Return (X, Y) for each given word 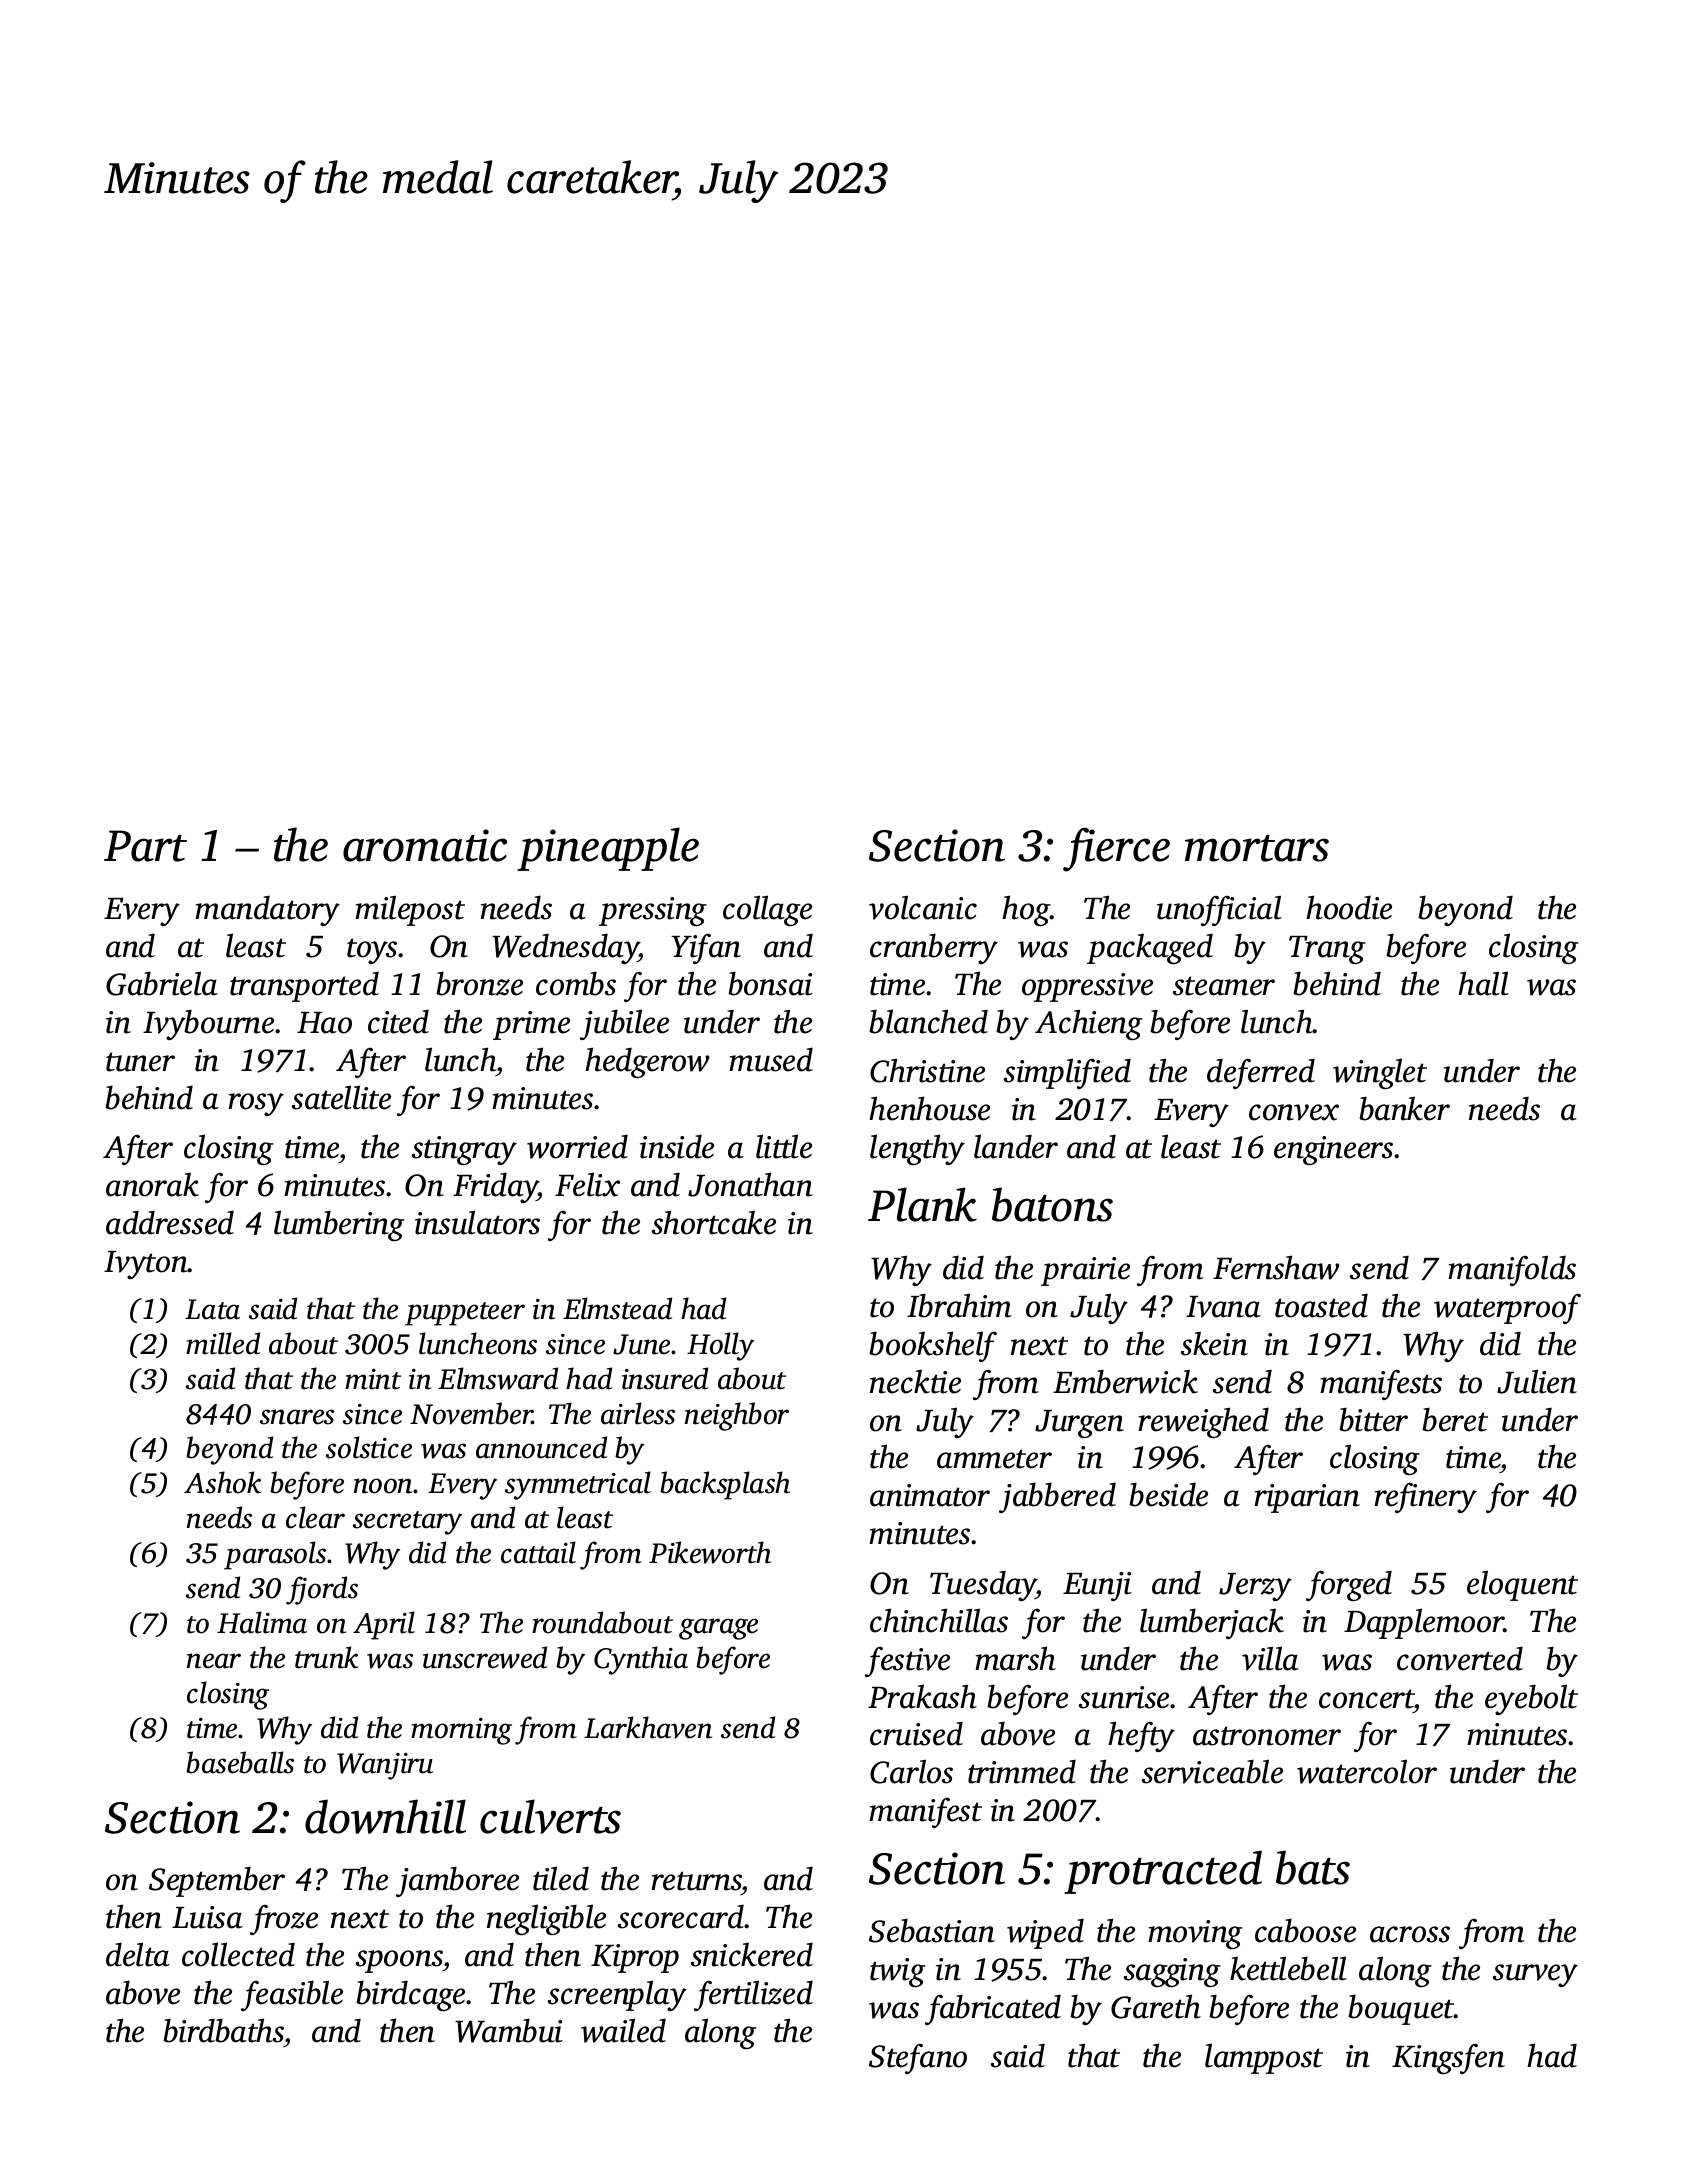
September (217, 1881)
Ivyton (146, 1265)
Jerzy (1255, 1587)
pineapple (608, 849)
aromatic (425, 845)
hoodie (1349, 907)
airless (638, 1413)
